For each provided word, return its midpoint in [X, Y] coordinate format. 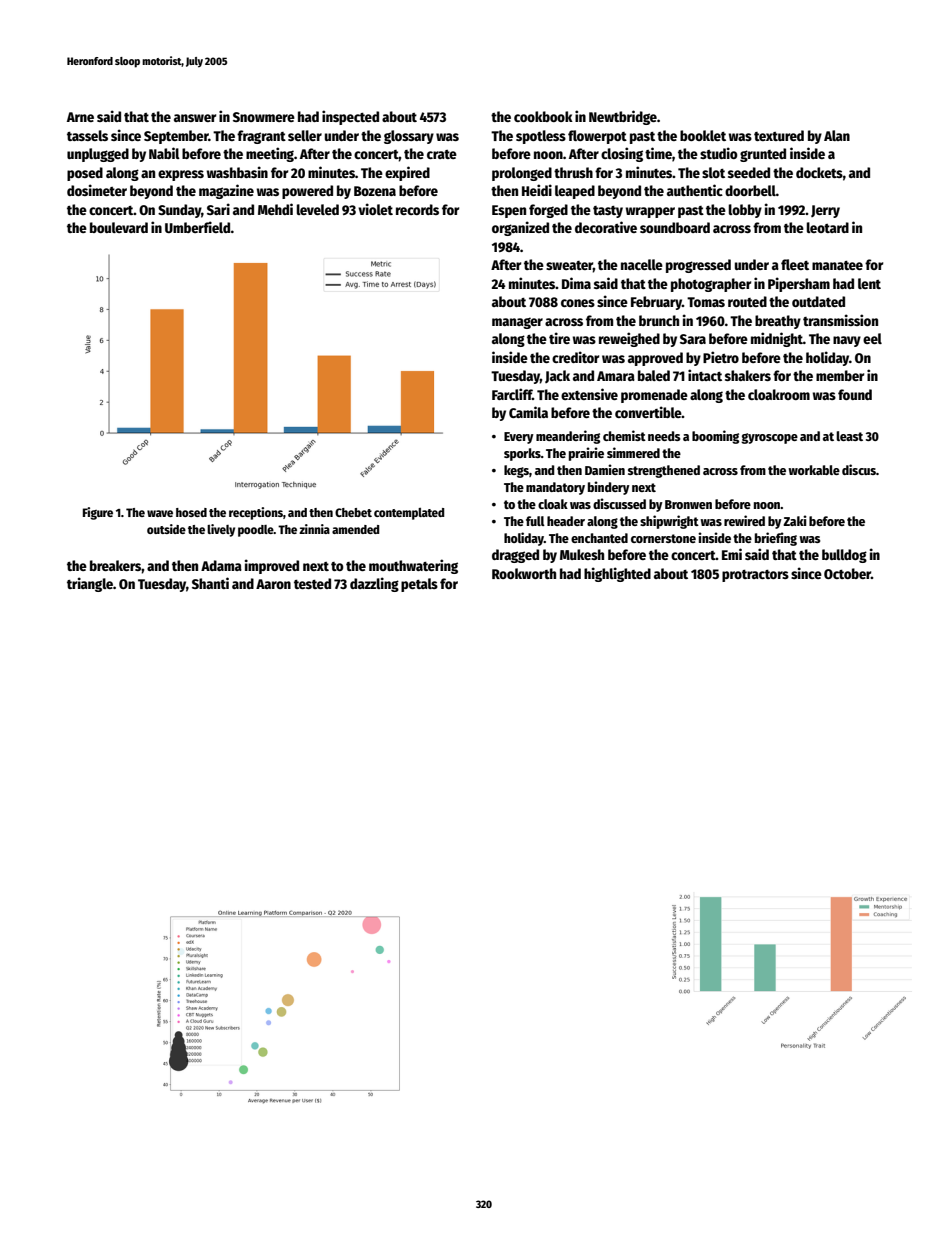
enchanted [599, 538]
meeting [270, 154]
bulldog [844, 556]
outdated [818, 301]
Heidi [537, 190]
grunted [763, 155]
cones [578, 303]
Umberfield [198, 227]
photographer [711, 285]
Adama [221, 565]
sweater [569, 265]
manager [517, 323]
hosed [191, 512]
